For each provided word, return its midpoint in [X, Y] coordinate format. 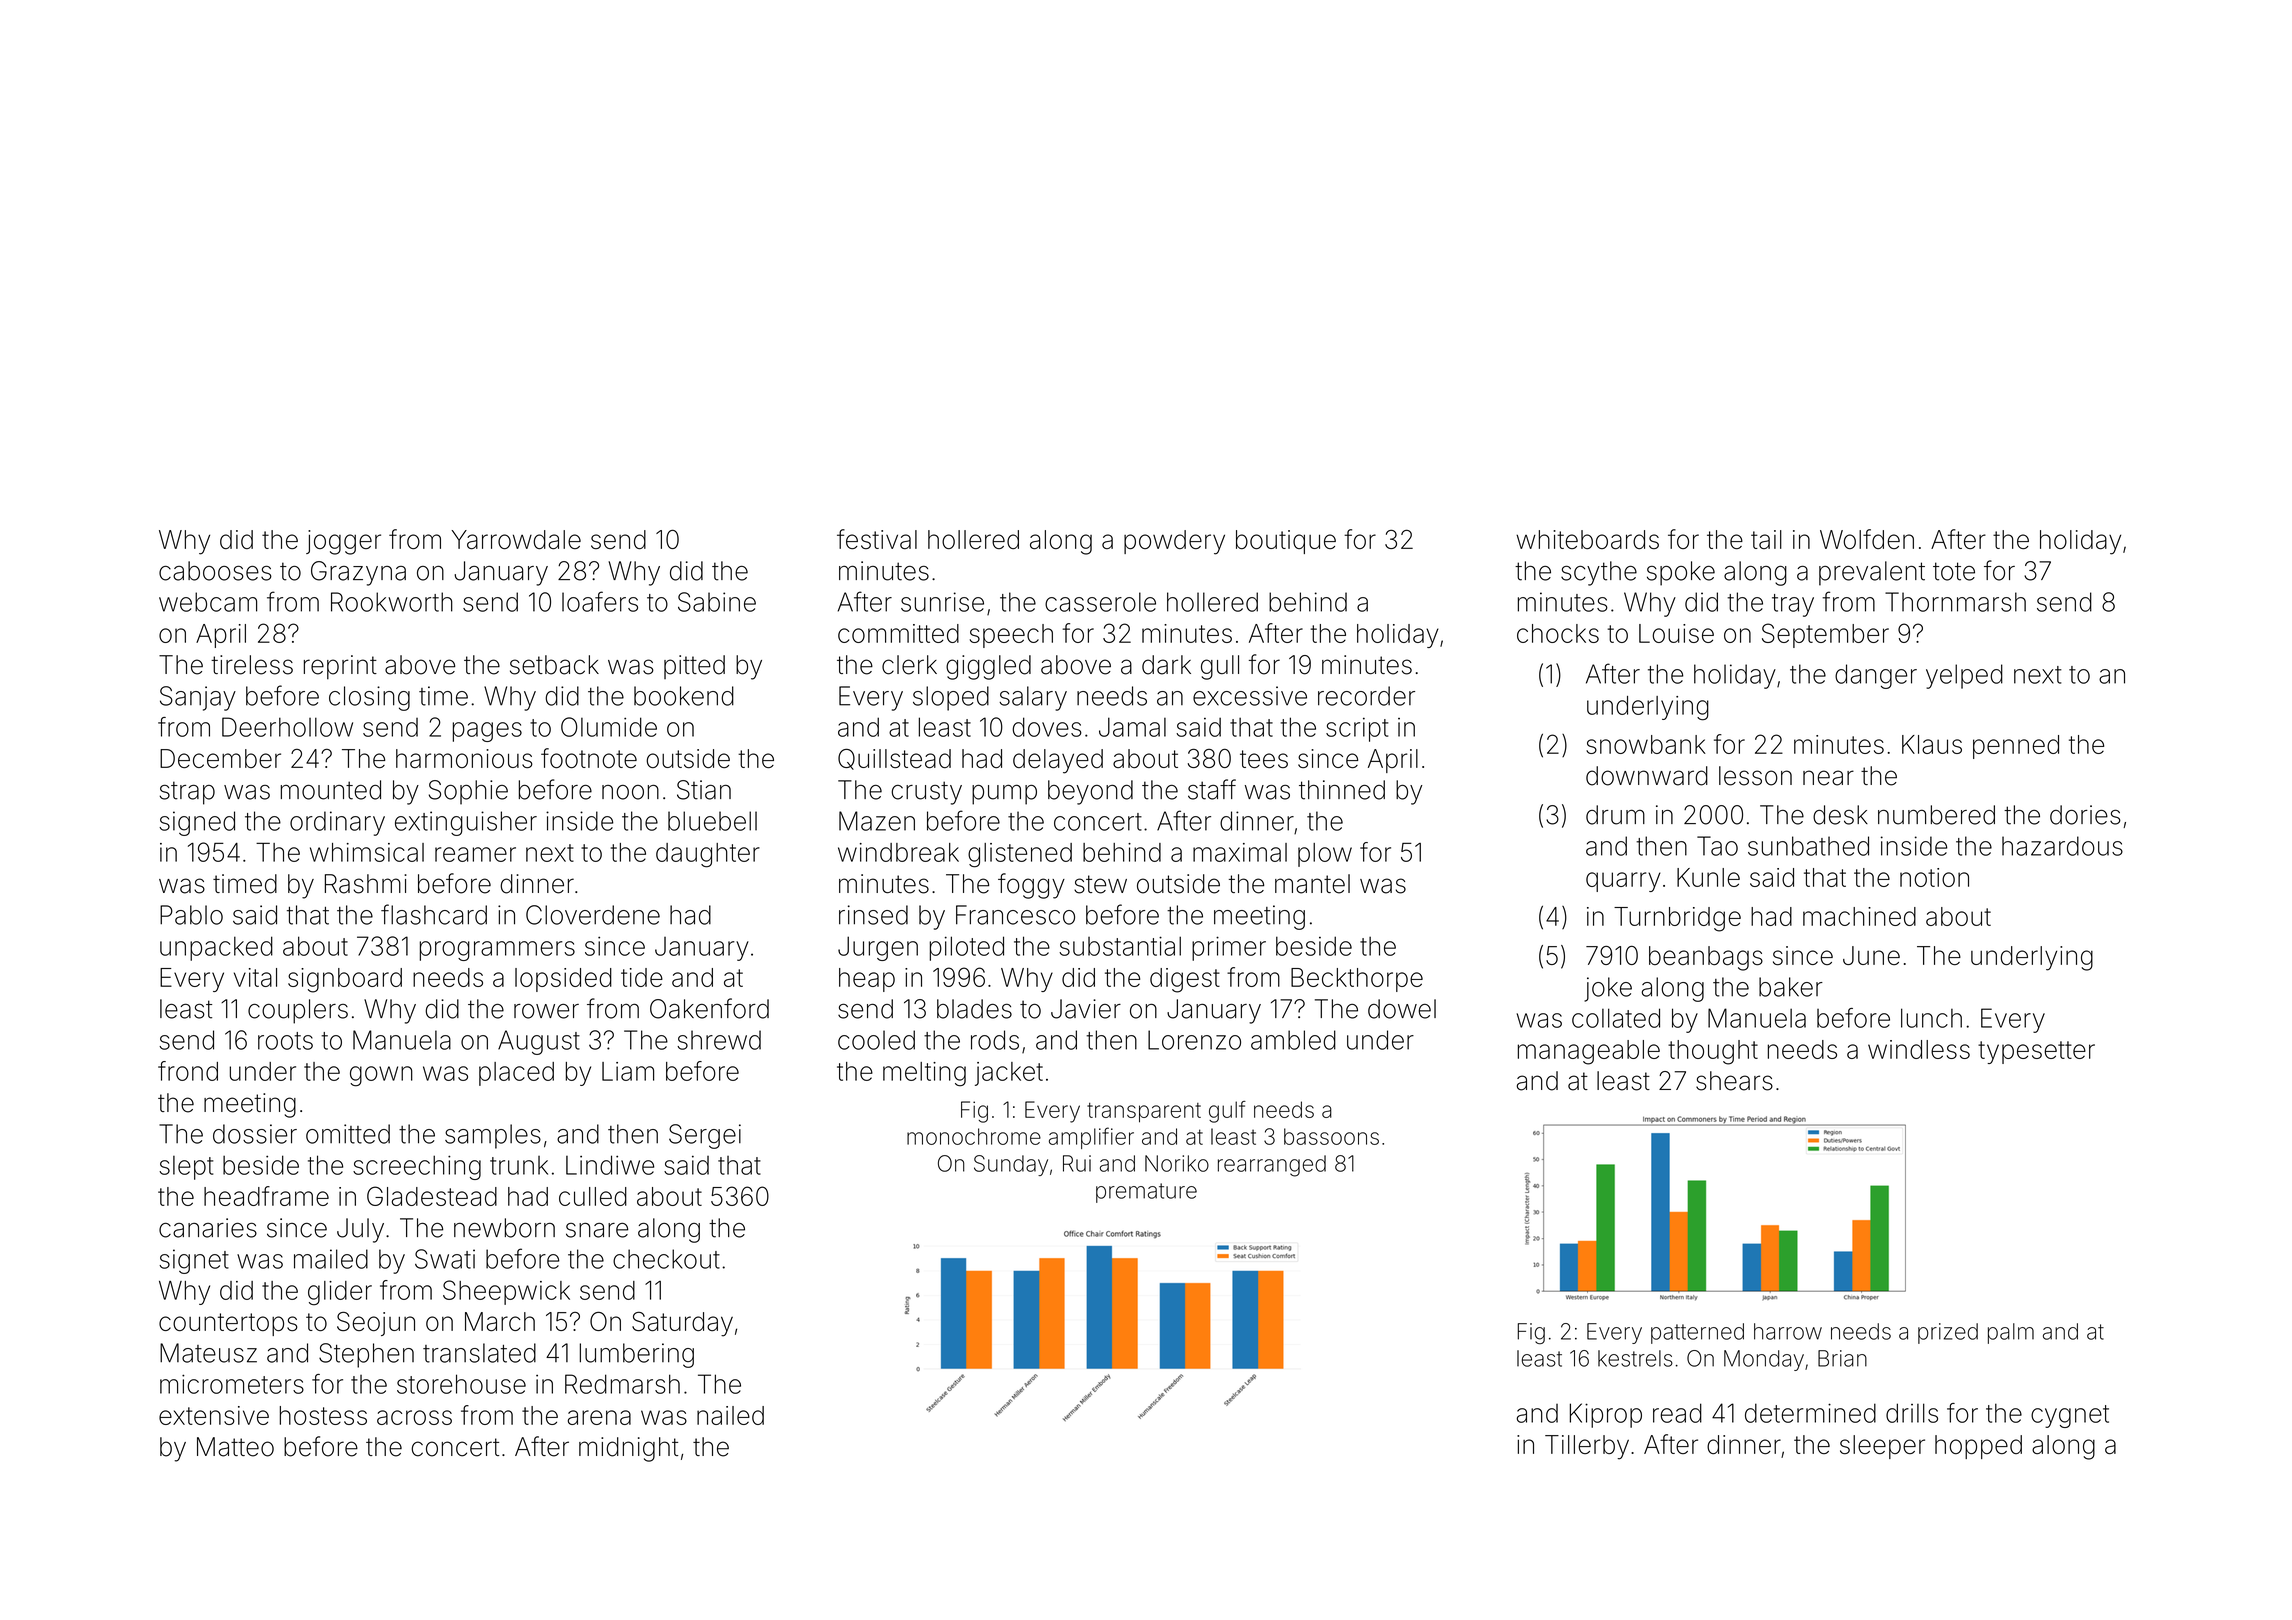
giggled [988, 667]
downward [1647, 776]
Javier [1086, 1009]
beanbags [1706, 958]
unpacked [216, 948]
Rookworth [392, 602]
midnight [628, 1449]
